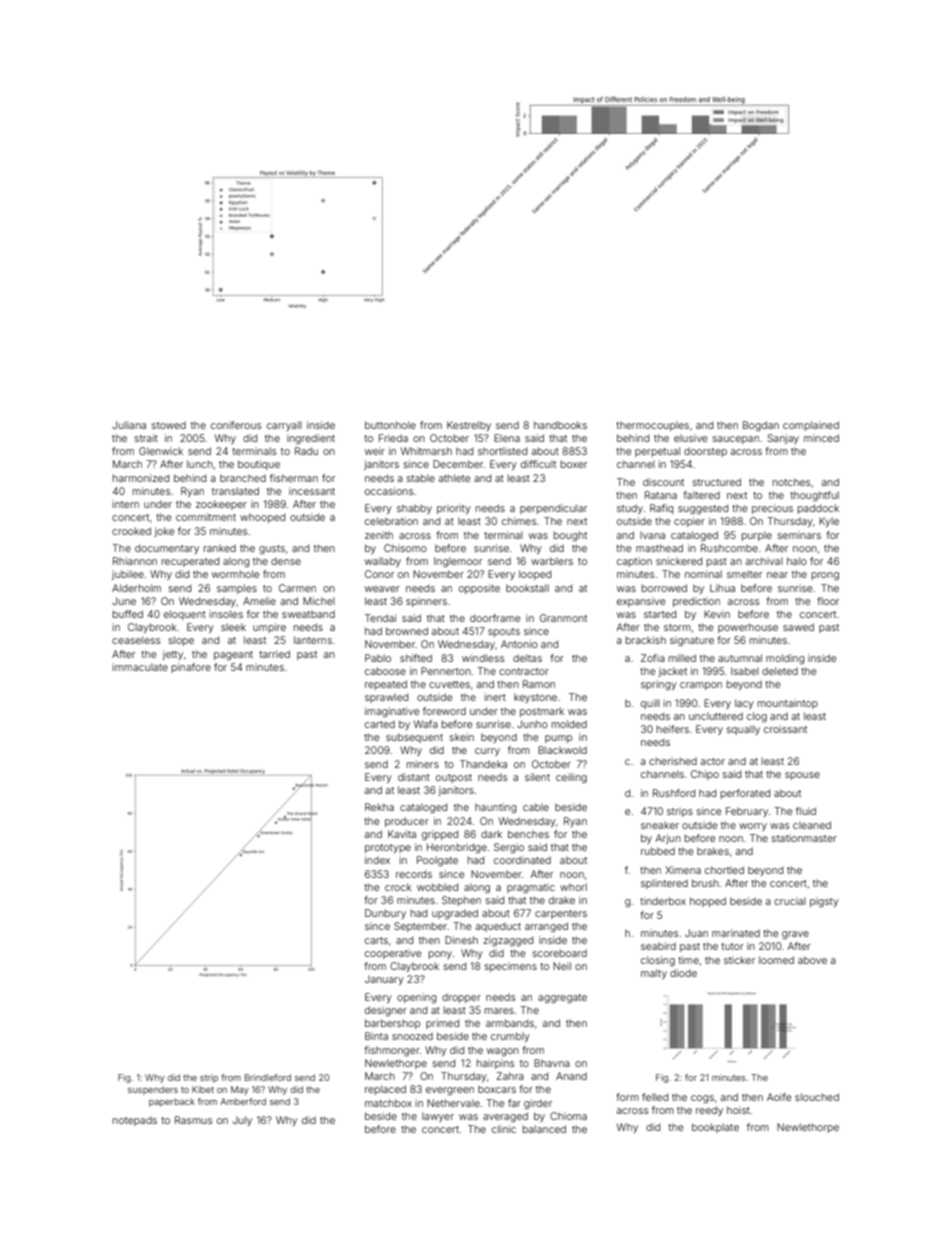 The width and height of the screenshot is (952, 1233). Describe the element at coordinates (561, 914) in the screenshot. I see `carpenters` at that location.
